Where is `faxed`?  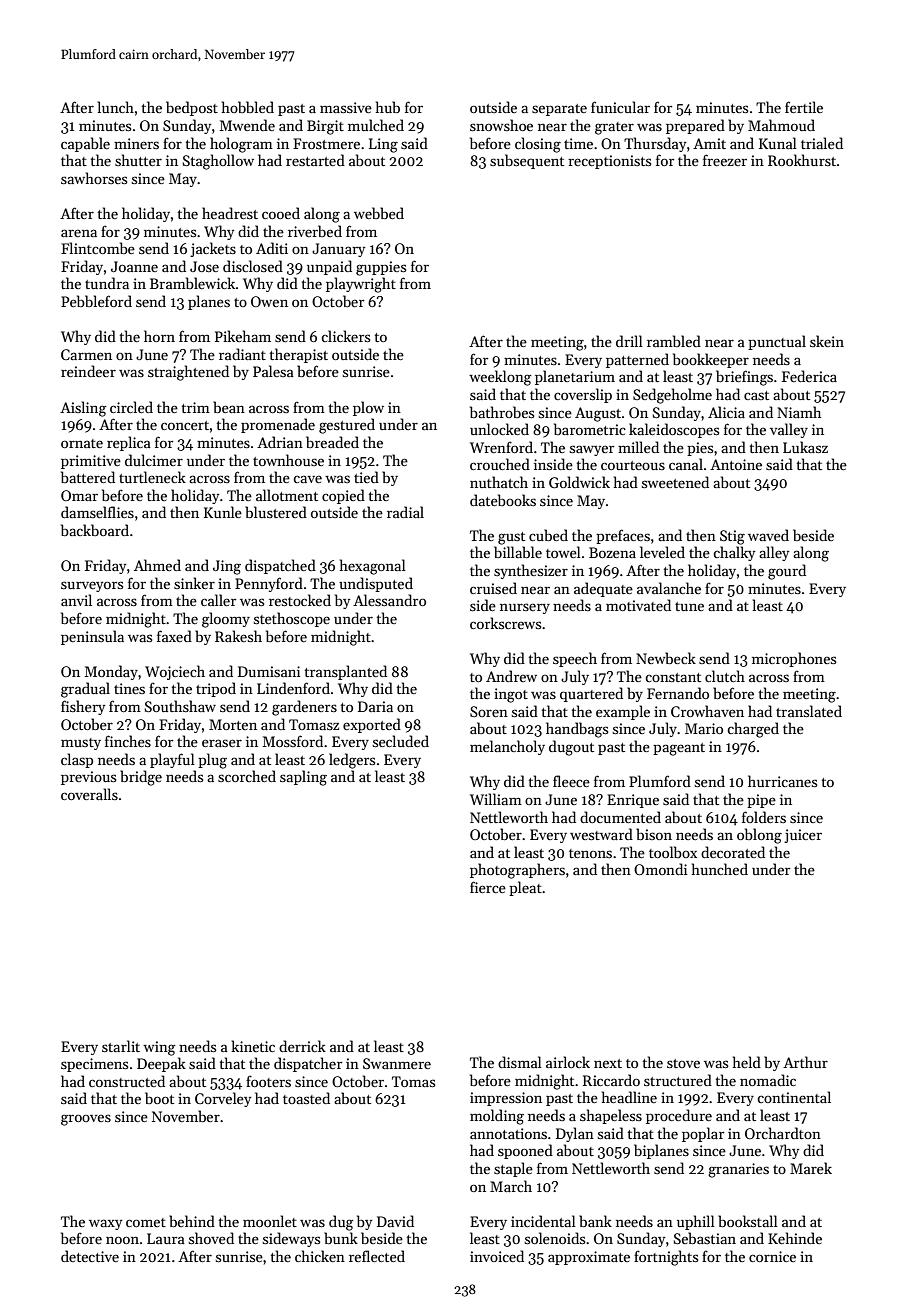
faxed is located at coordinates (174, 636).
